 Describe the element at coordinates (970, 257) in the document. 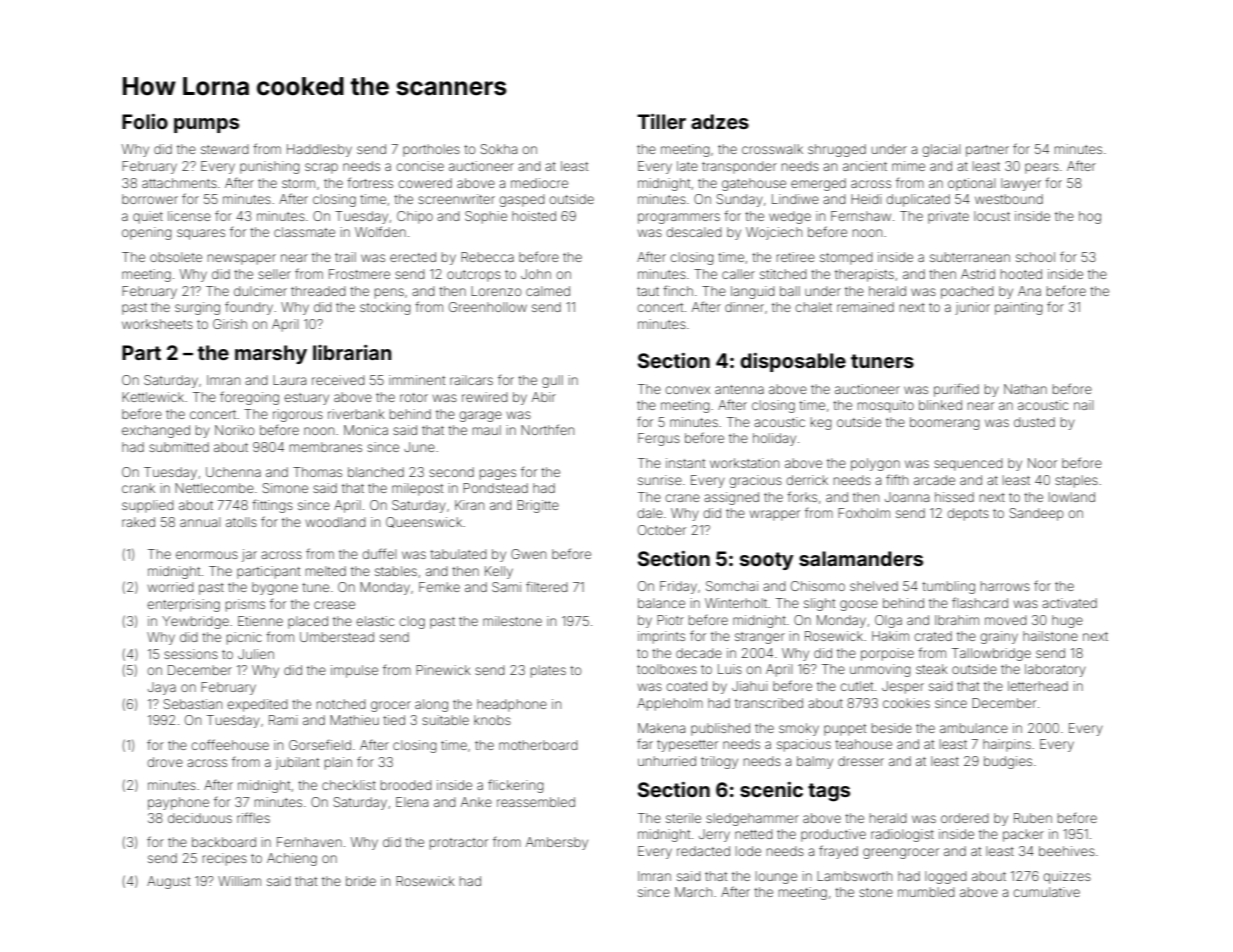

I see `subterranean` at that location.
